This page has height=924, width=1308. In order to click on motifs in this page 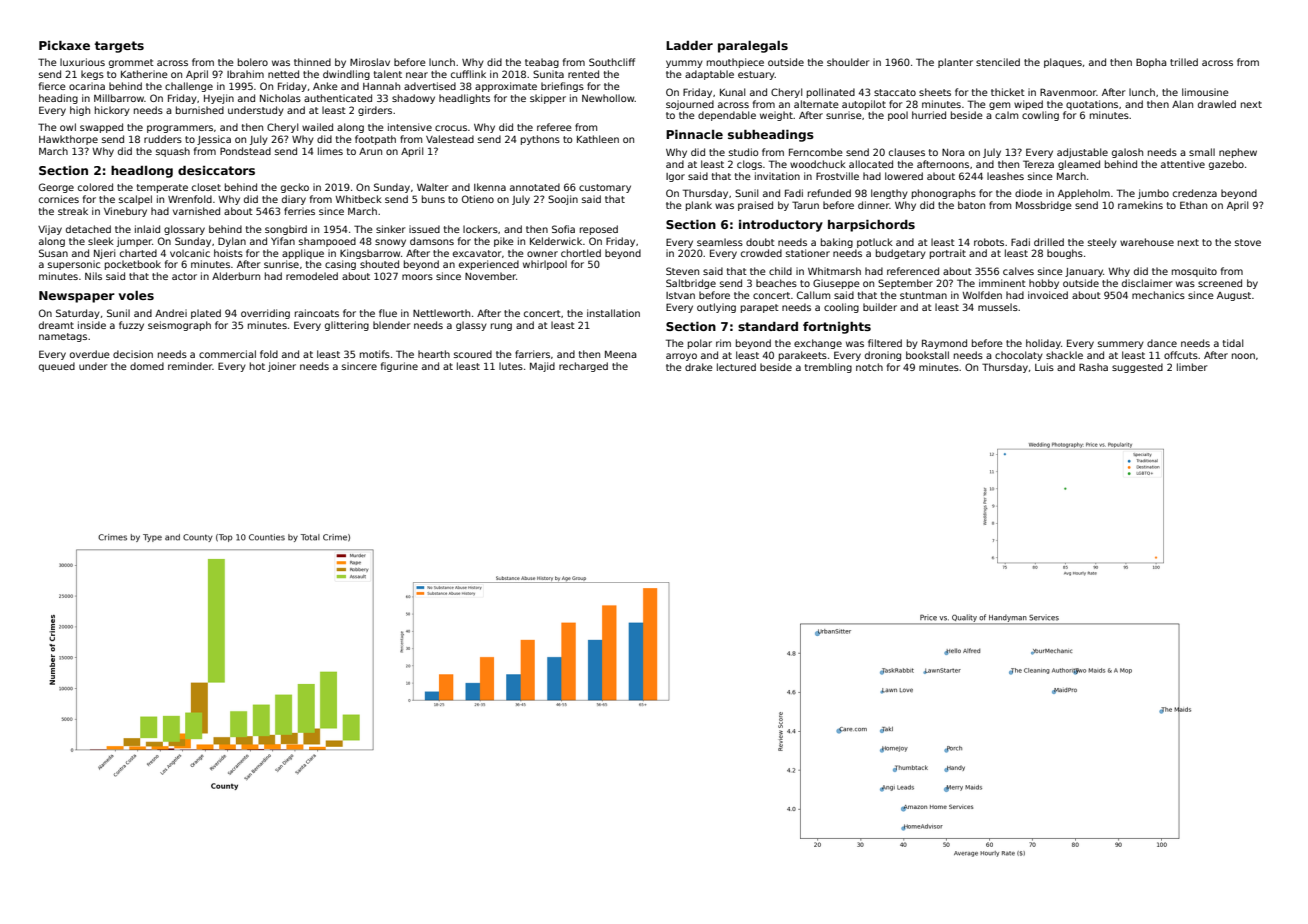, I will do `click(375, 354)`.
